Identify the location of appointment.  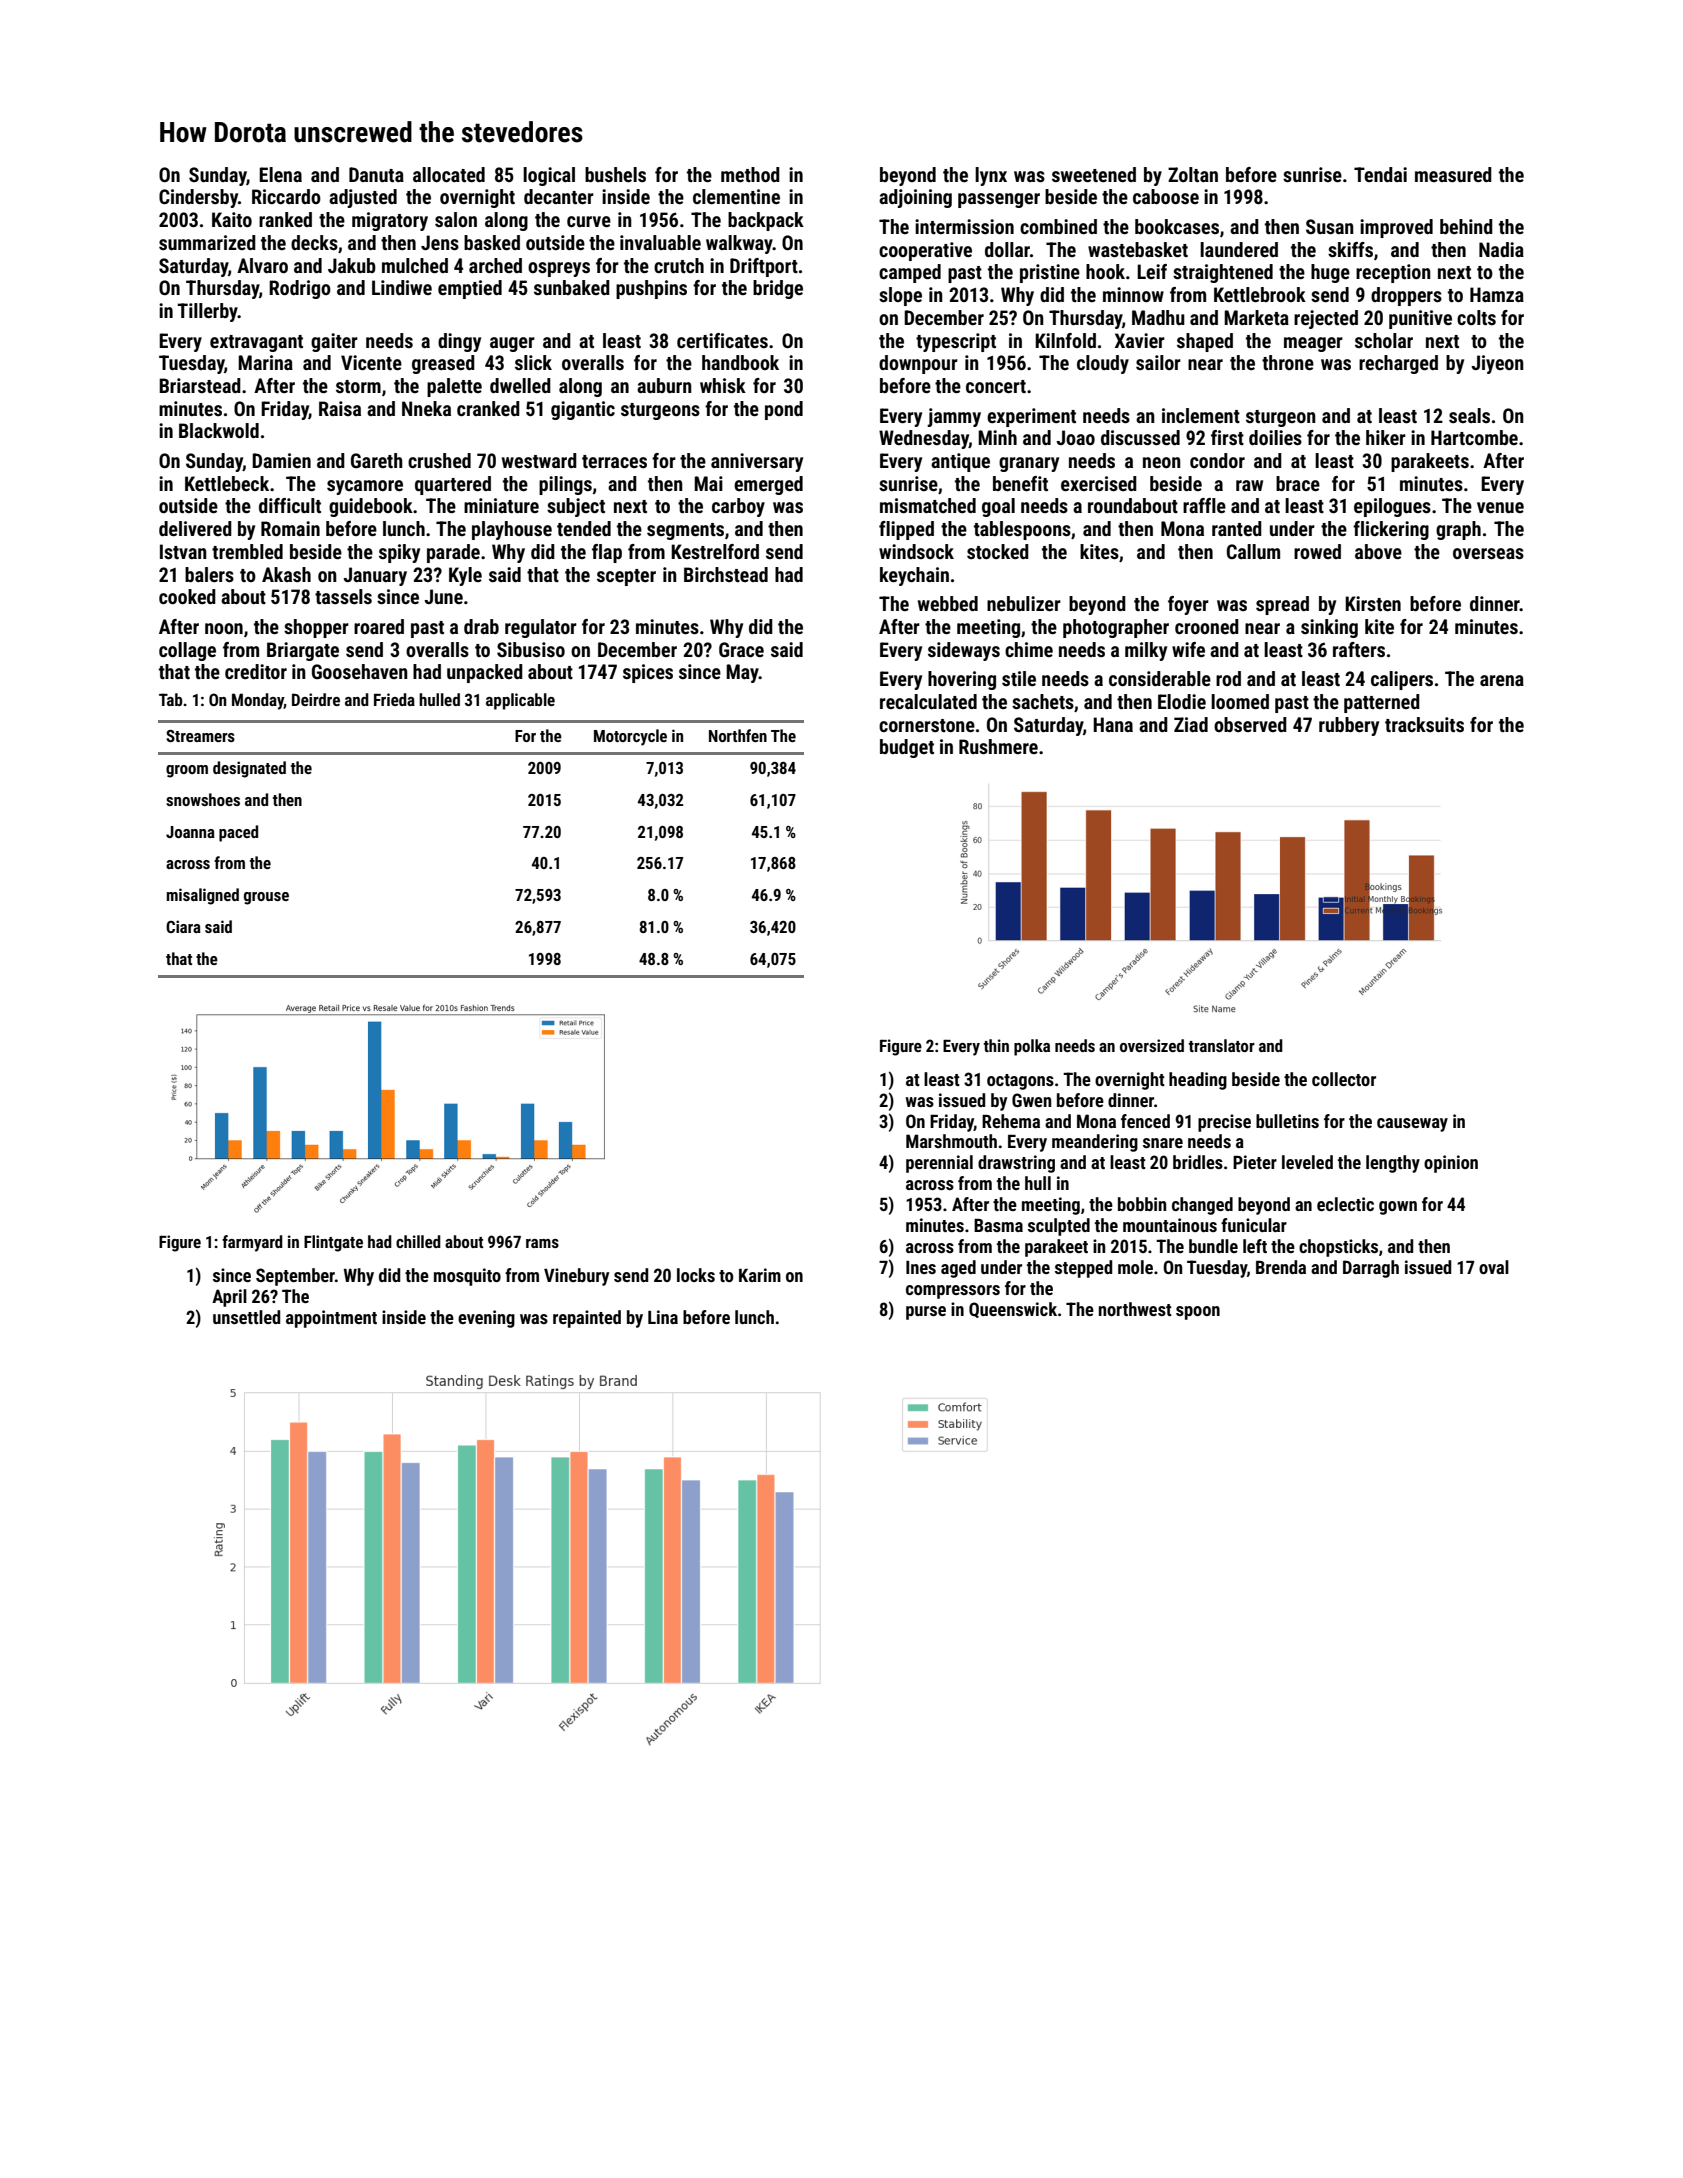
(331, 1319).
